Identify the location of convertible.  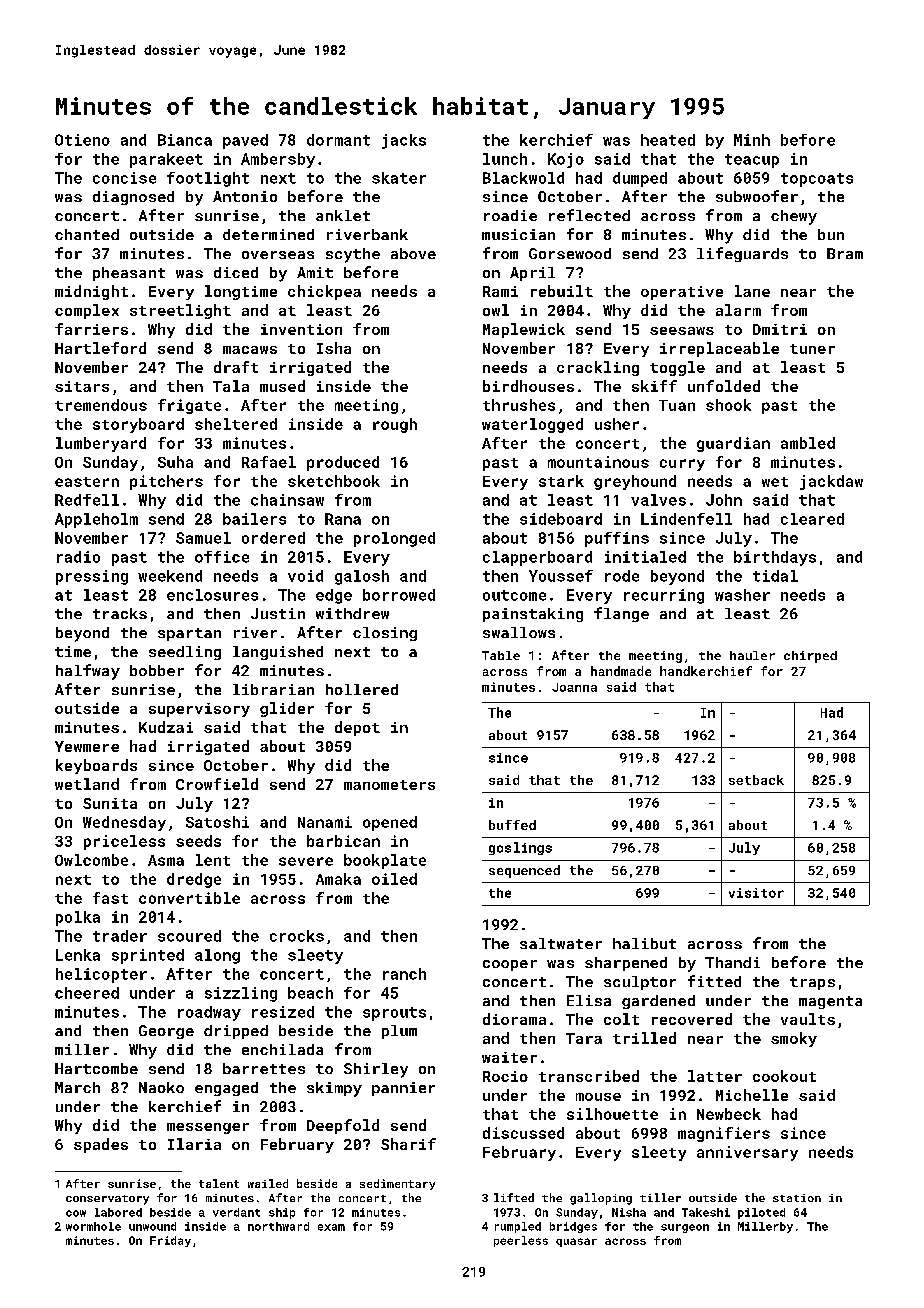
(189, 898).
